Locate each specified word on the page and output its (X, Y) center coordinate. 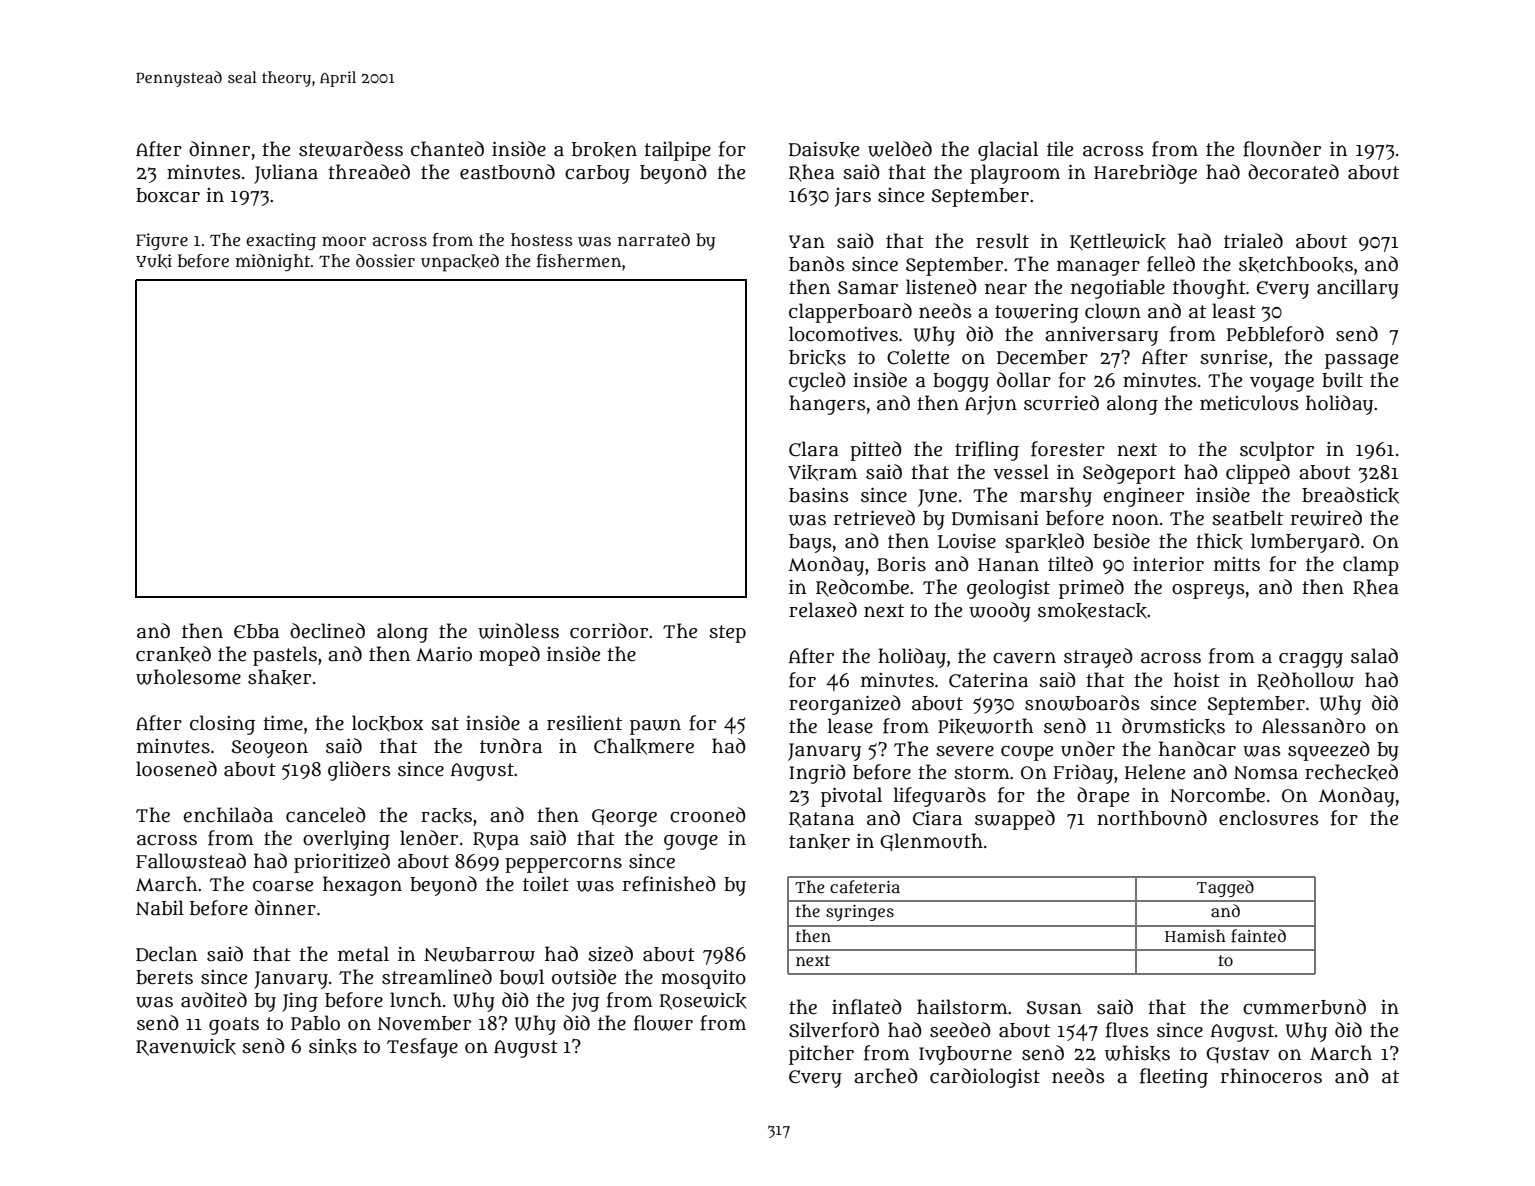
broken (604, 150)
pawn (655, 727)
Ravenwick (186, 1047)
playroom (1015, 174)
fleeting (1174, 1078)
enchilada (228, 815)
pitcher (821, 1055)
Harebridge (1145, 174)
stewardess (351, 149)
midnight (273, 262)
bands (817, 264)
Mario (444, 654)
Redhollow (1305, 681)
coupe (1027, 753)
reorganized (845, 705)
